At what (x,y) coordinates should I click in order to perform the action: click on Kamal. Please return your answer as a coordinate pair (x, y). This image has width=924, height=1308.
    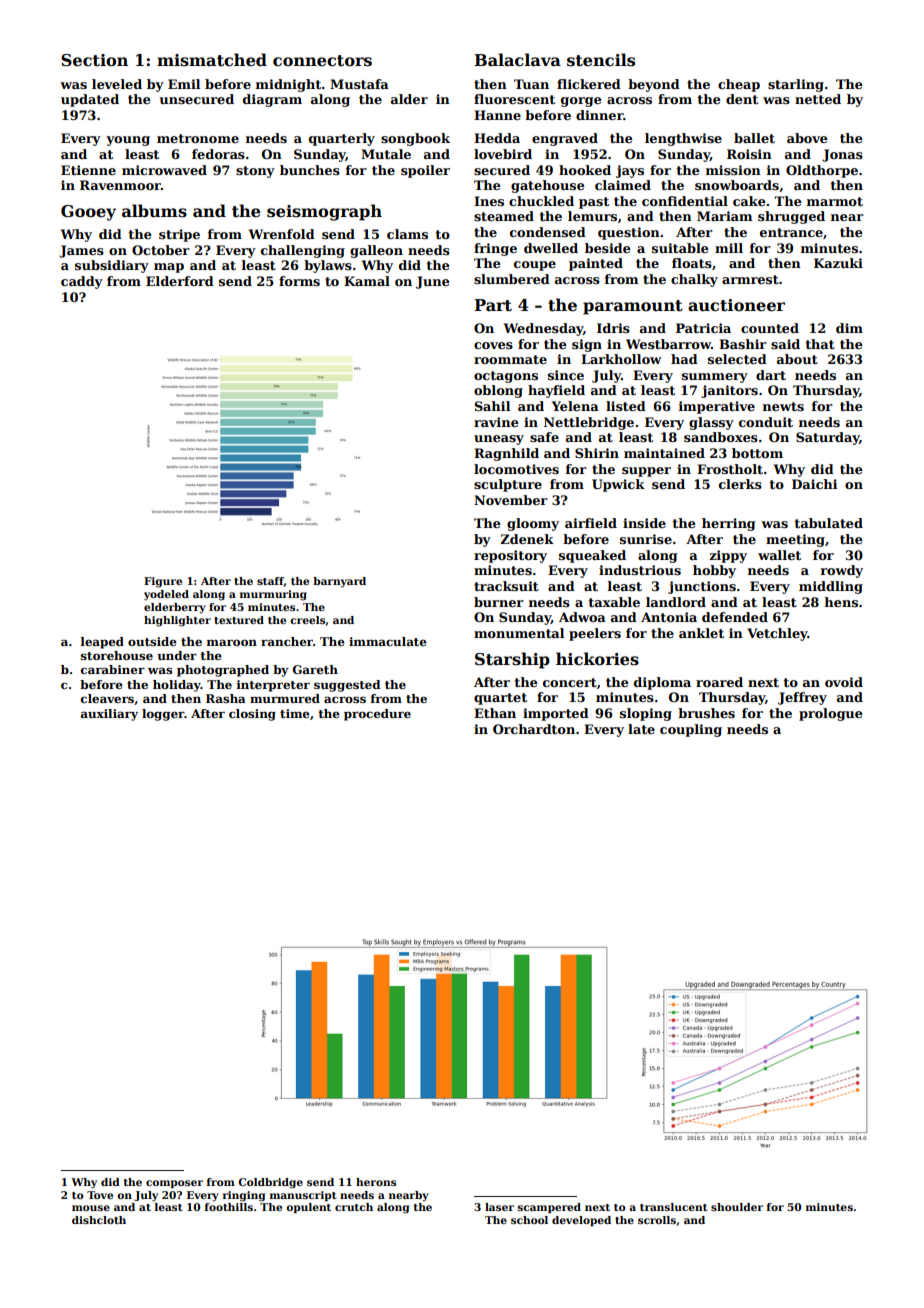
    Looking at the image, I should click on (367, 281).
